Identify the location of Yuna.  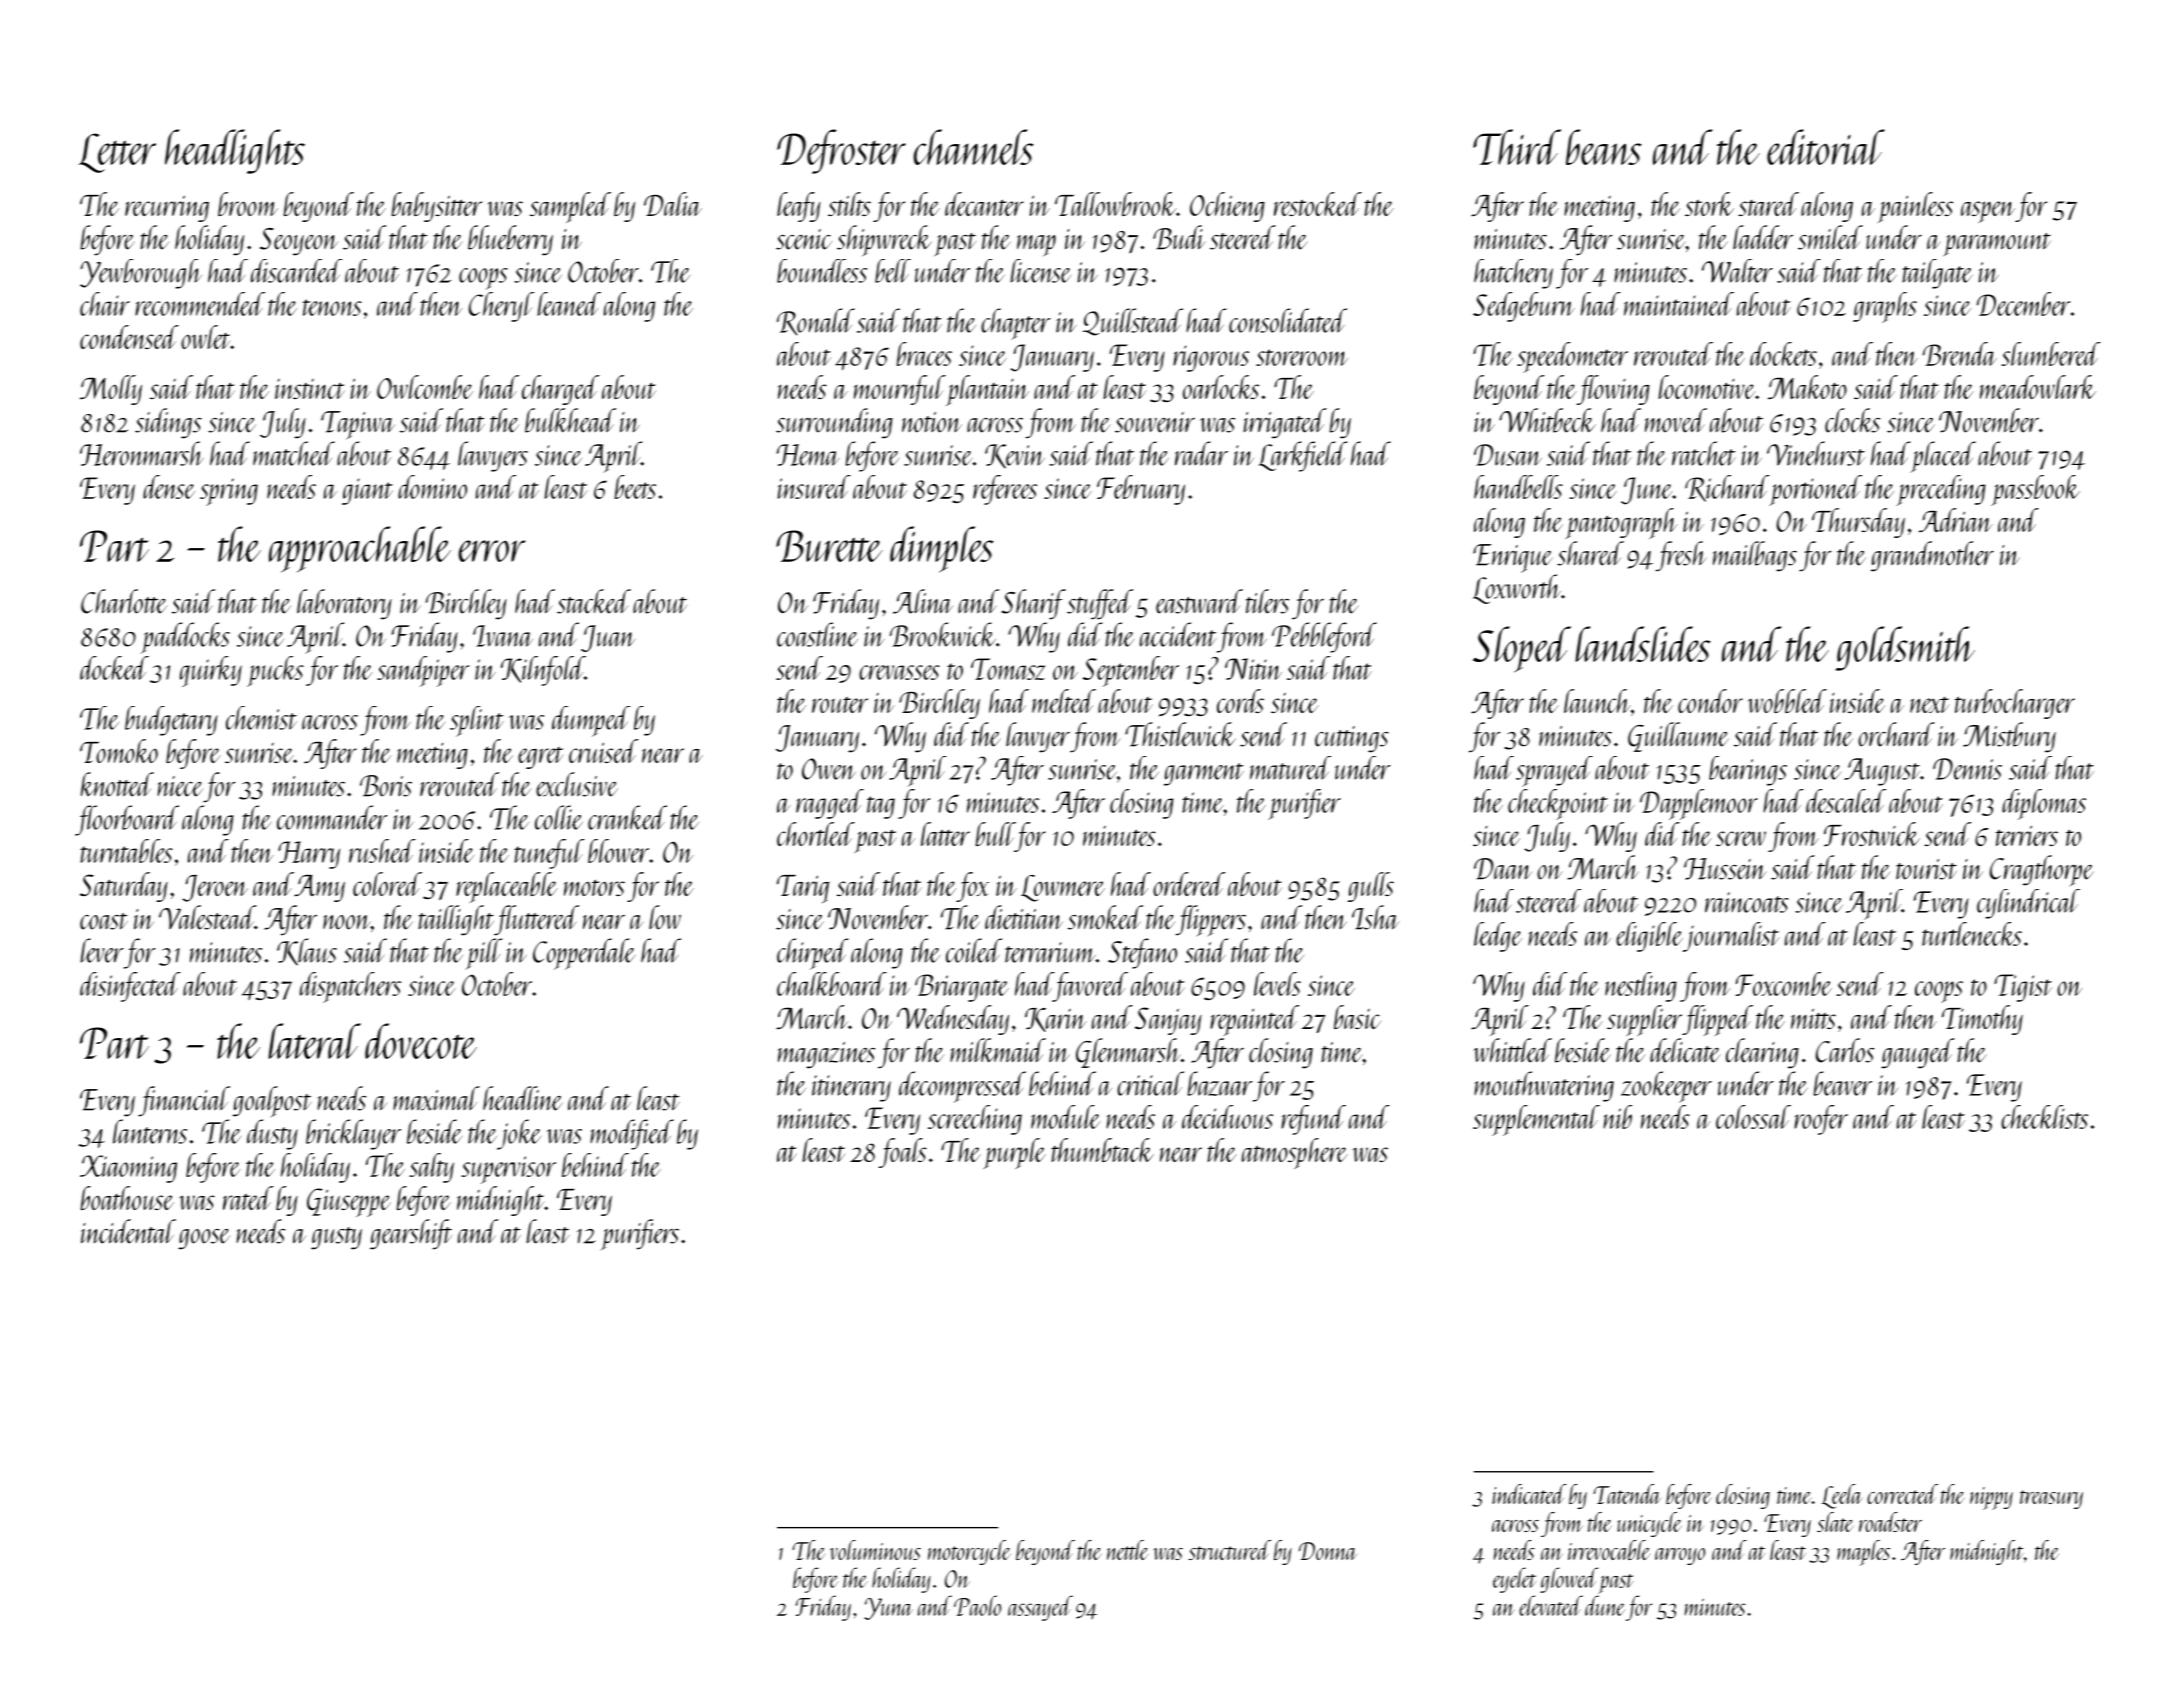
(888, 1609).
